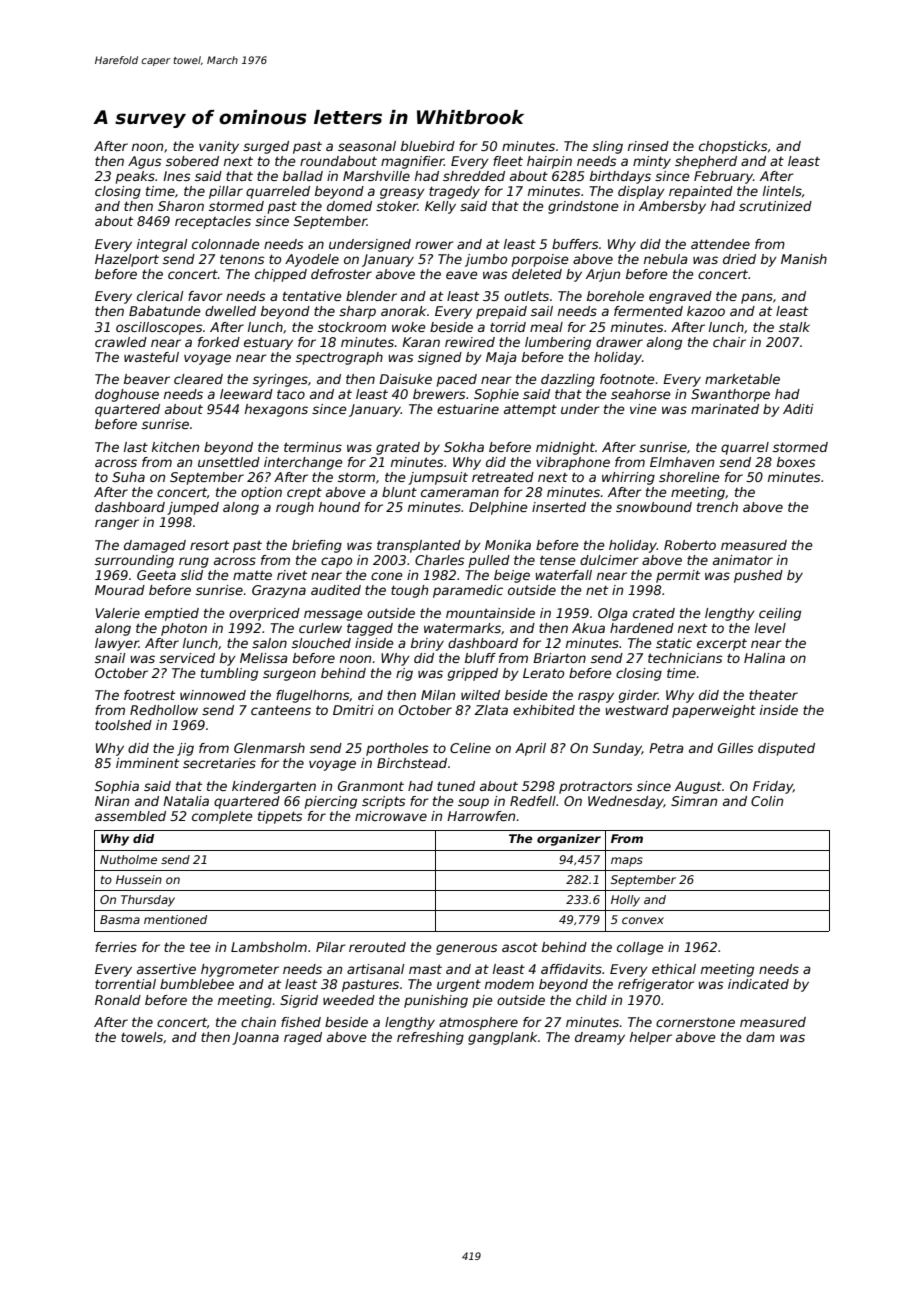 The image size is (924, 1308). I want to click on magnifier, so click(412, 162).
